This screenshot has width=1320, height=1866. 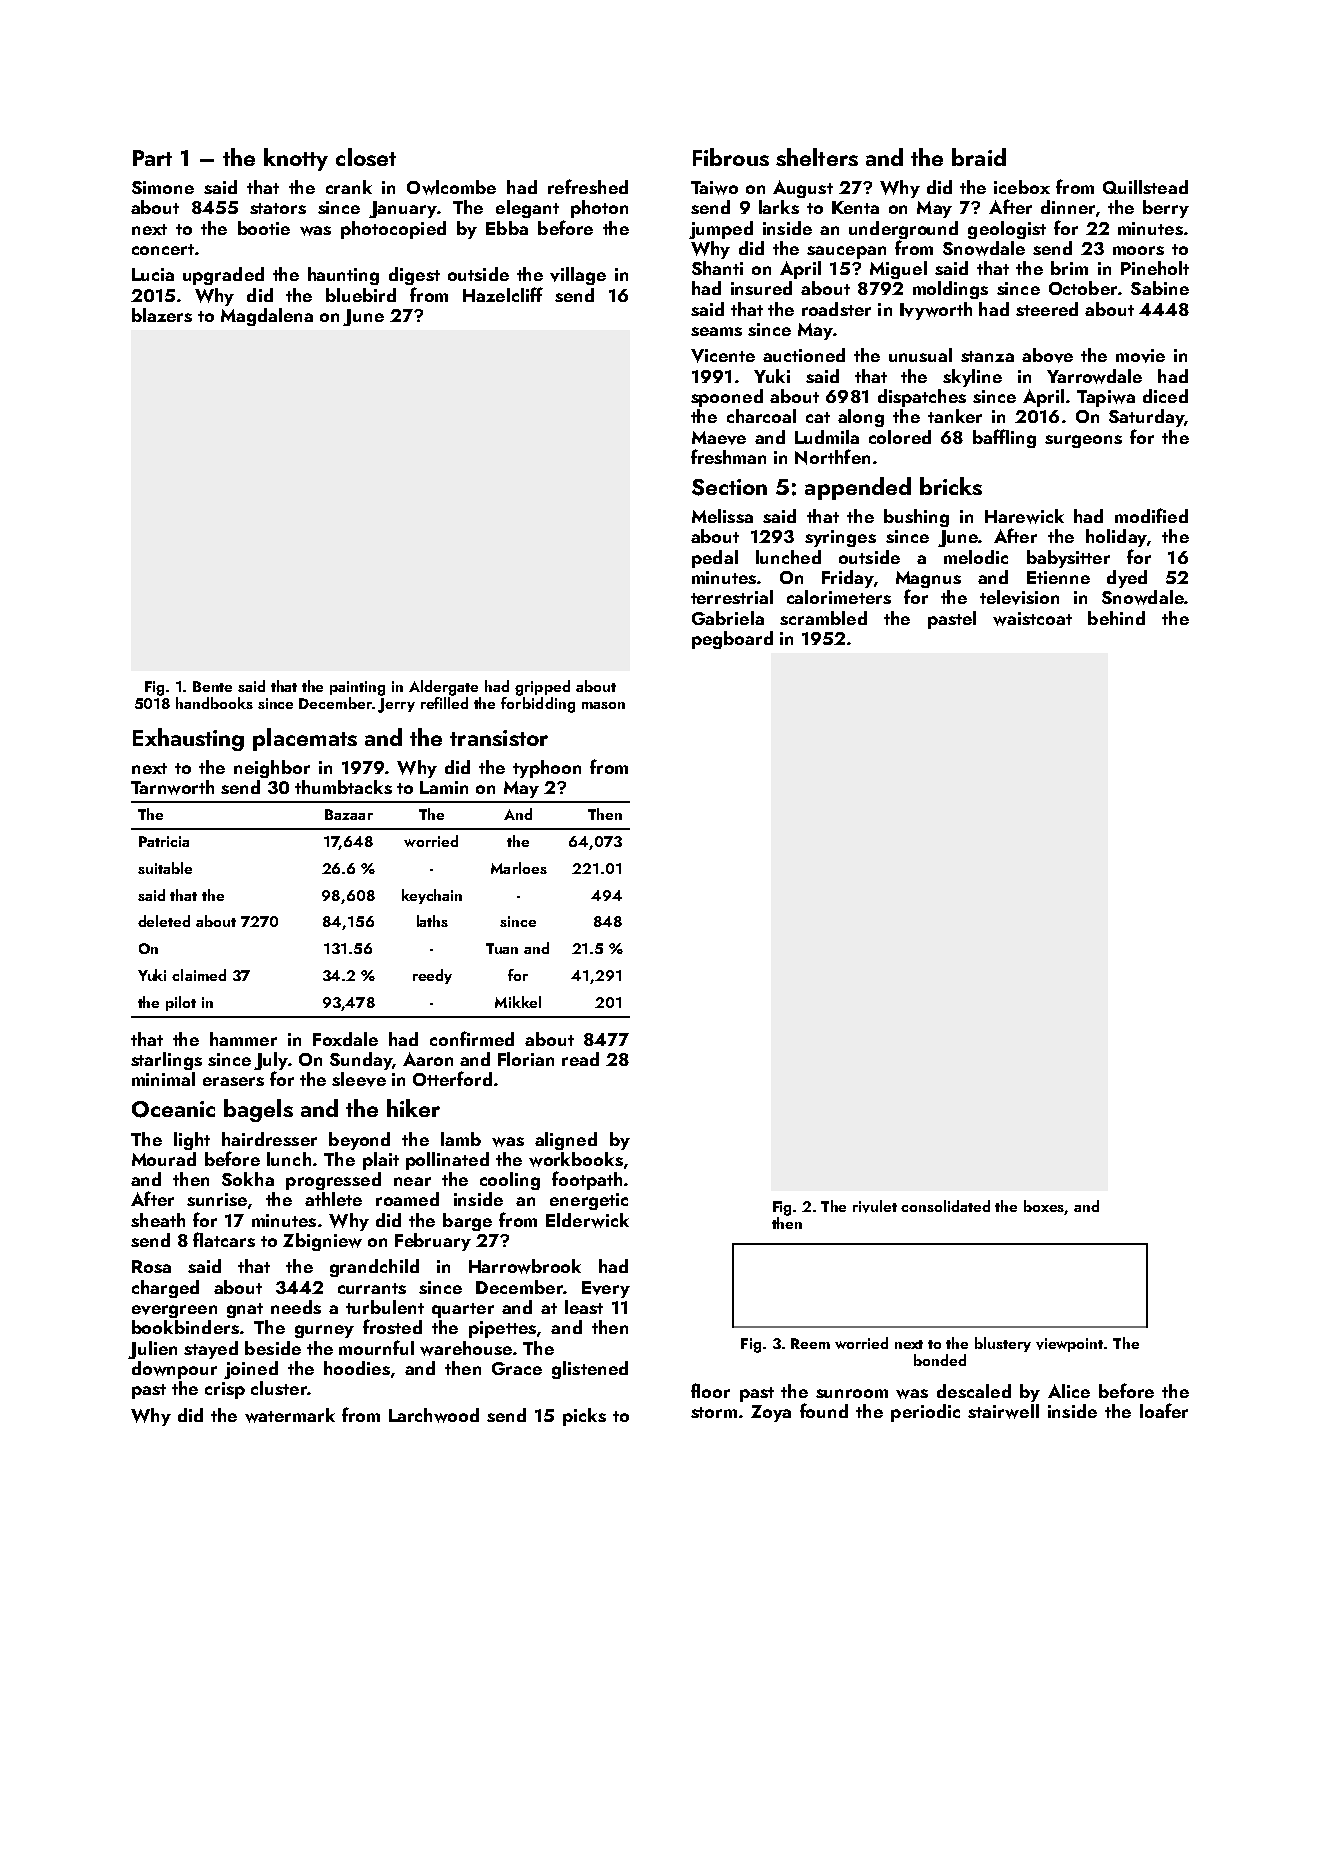 What do you see at coordinates (1044, 1207) in the screenshot?
I see `boxes` at bounding box center [1044, 1207].
